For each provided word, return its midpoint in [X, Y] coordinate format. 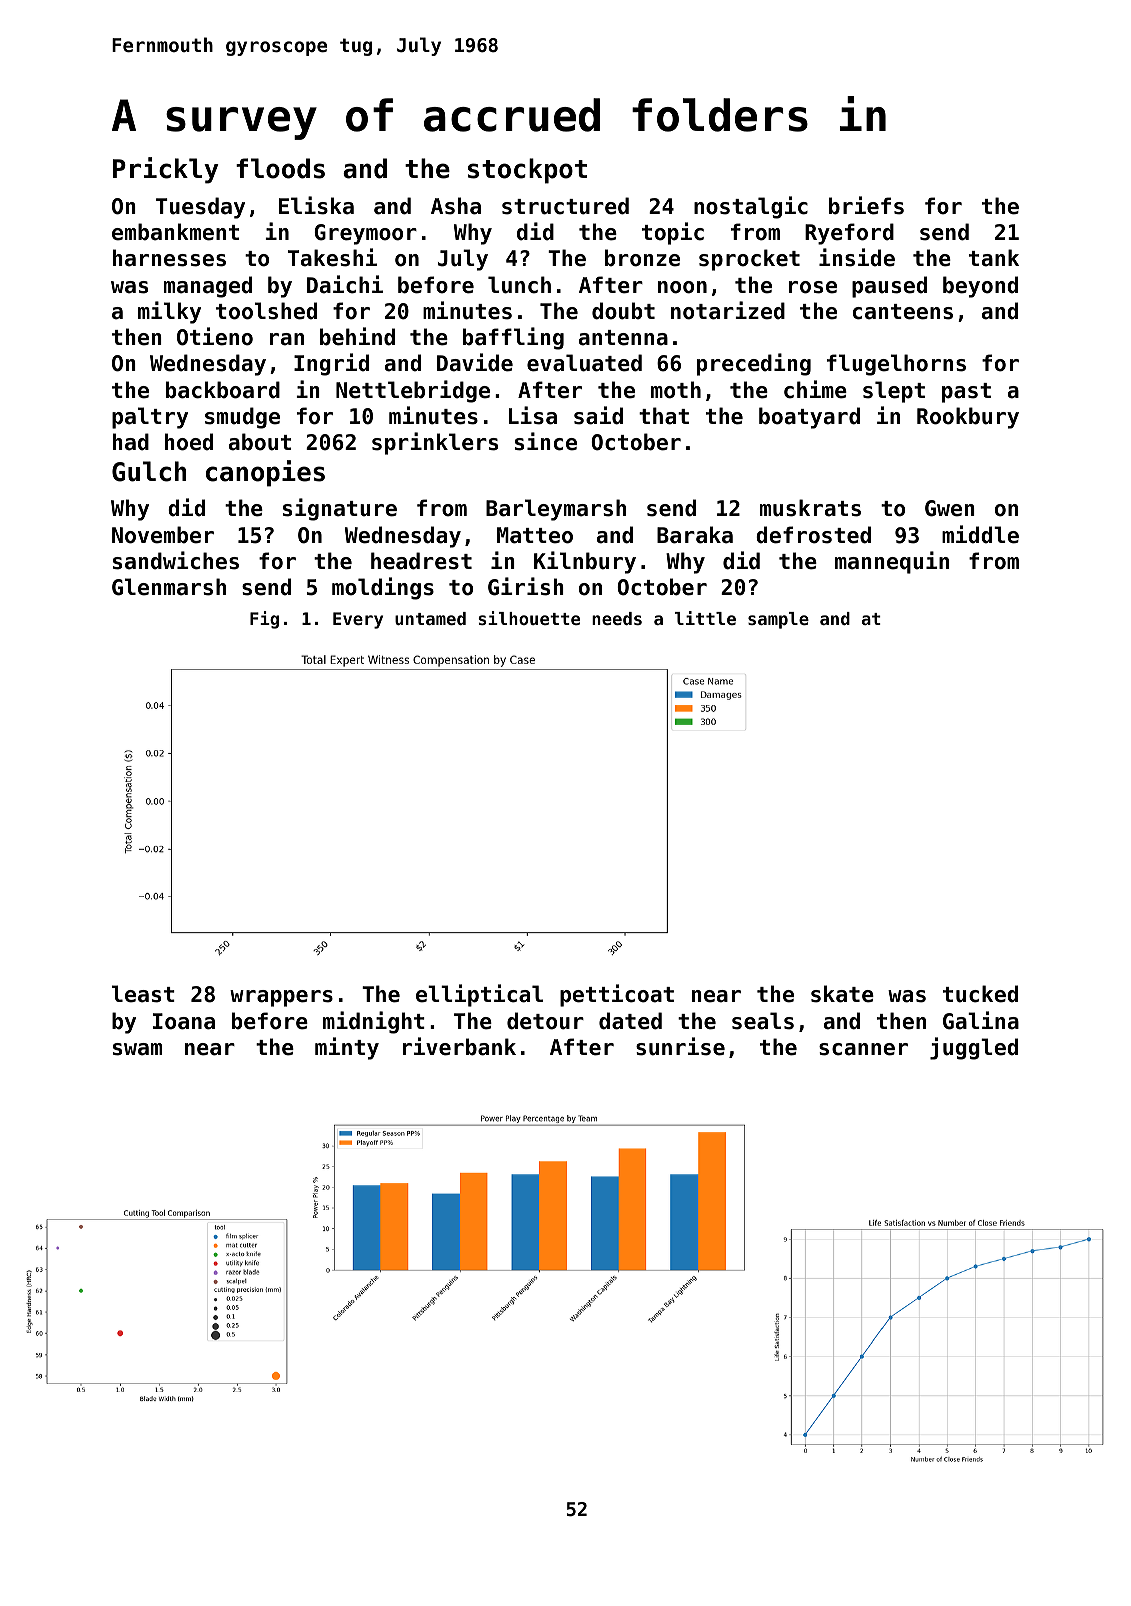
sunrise [680, 1046]
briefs [866, 205]
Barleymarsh [556, 510]
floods [280, 168]
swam [137, 1049]
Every [358, 620]
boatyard [809, 418]
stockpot [527, 171]
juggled [974, 1048]
